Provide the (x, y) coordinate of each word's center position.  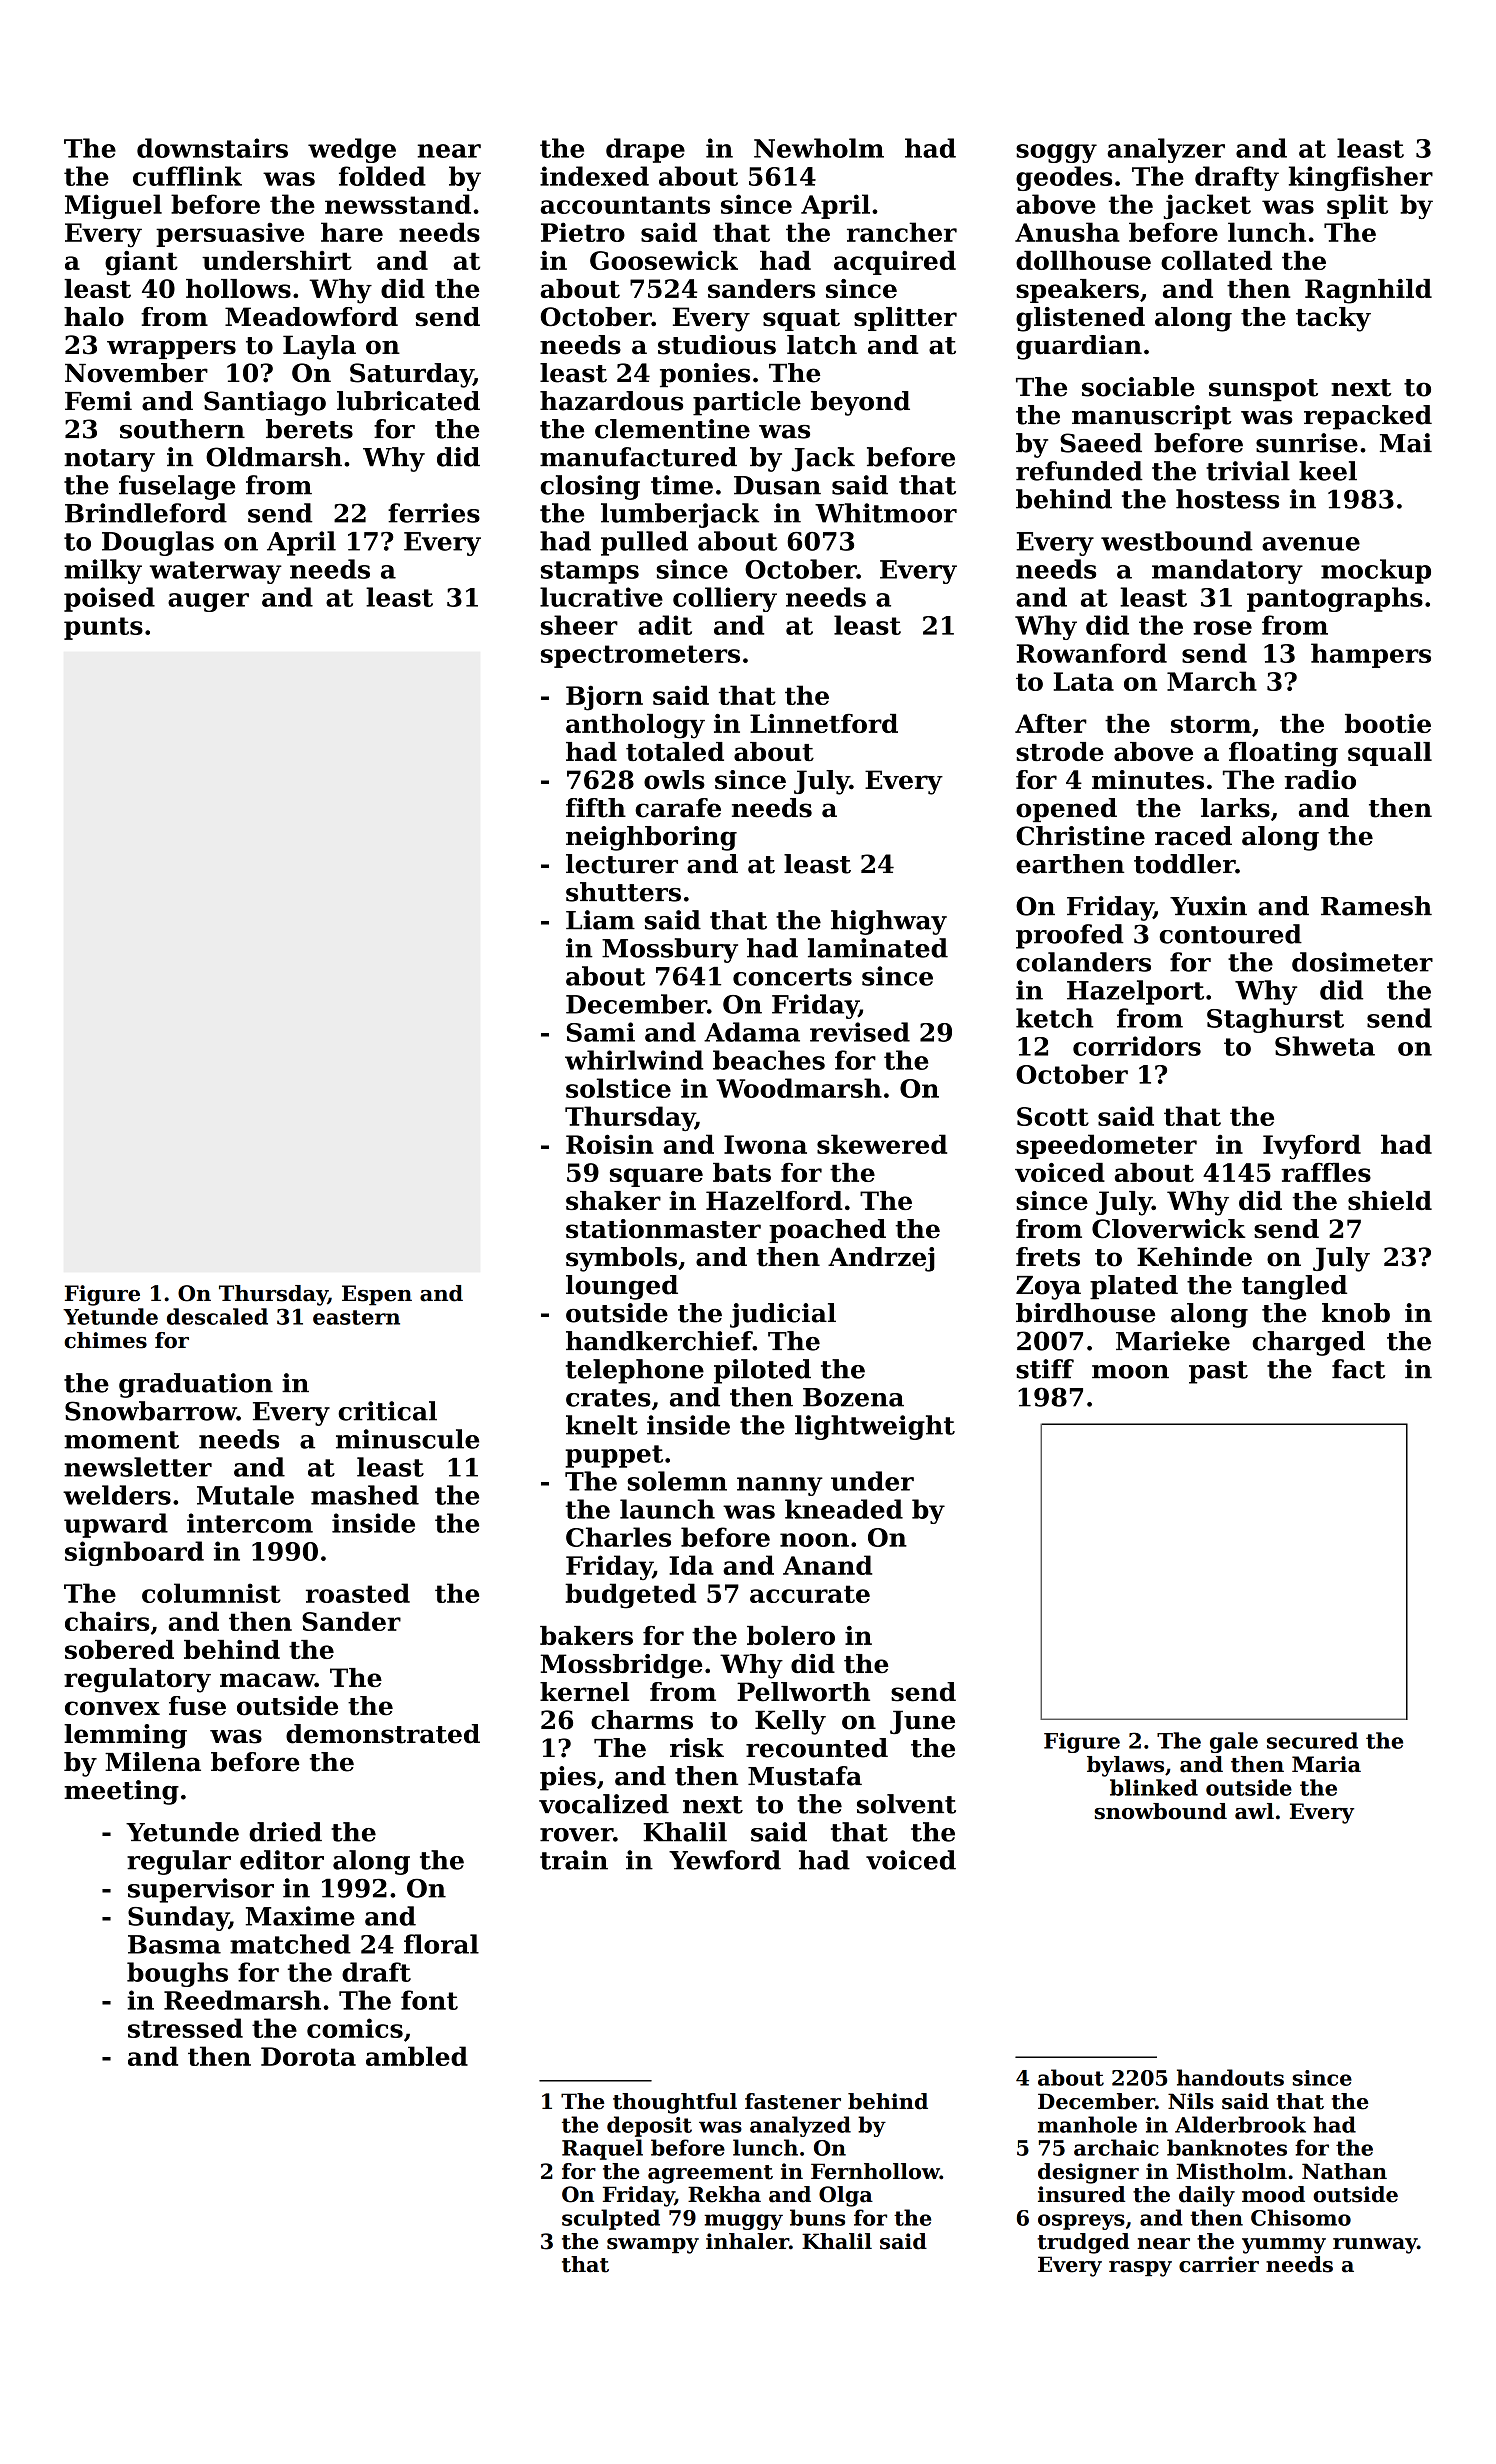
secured (1312, 1740)
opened (1066, 810)
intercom (250, 1523)
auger (208, 602)
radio (1320, 780)
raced (1193, 836)
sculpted (611, 2219)
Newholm (819, 148)
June (922, 1722)
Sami (601, 1032)
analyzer (1166, 150)
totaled (675, 751)
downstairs (212, 148)
